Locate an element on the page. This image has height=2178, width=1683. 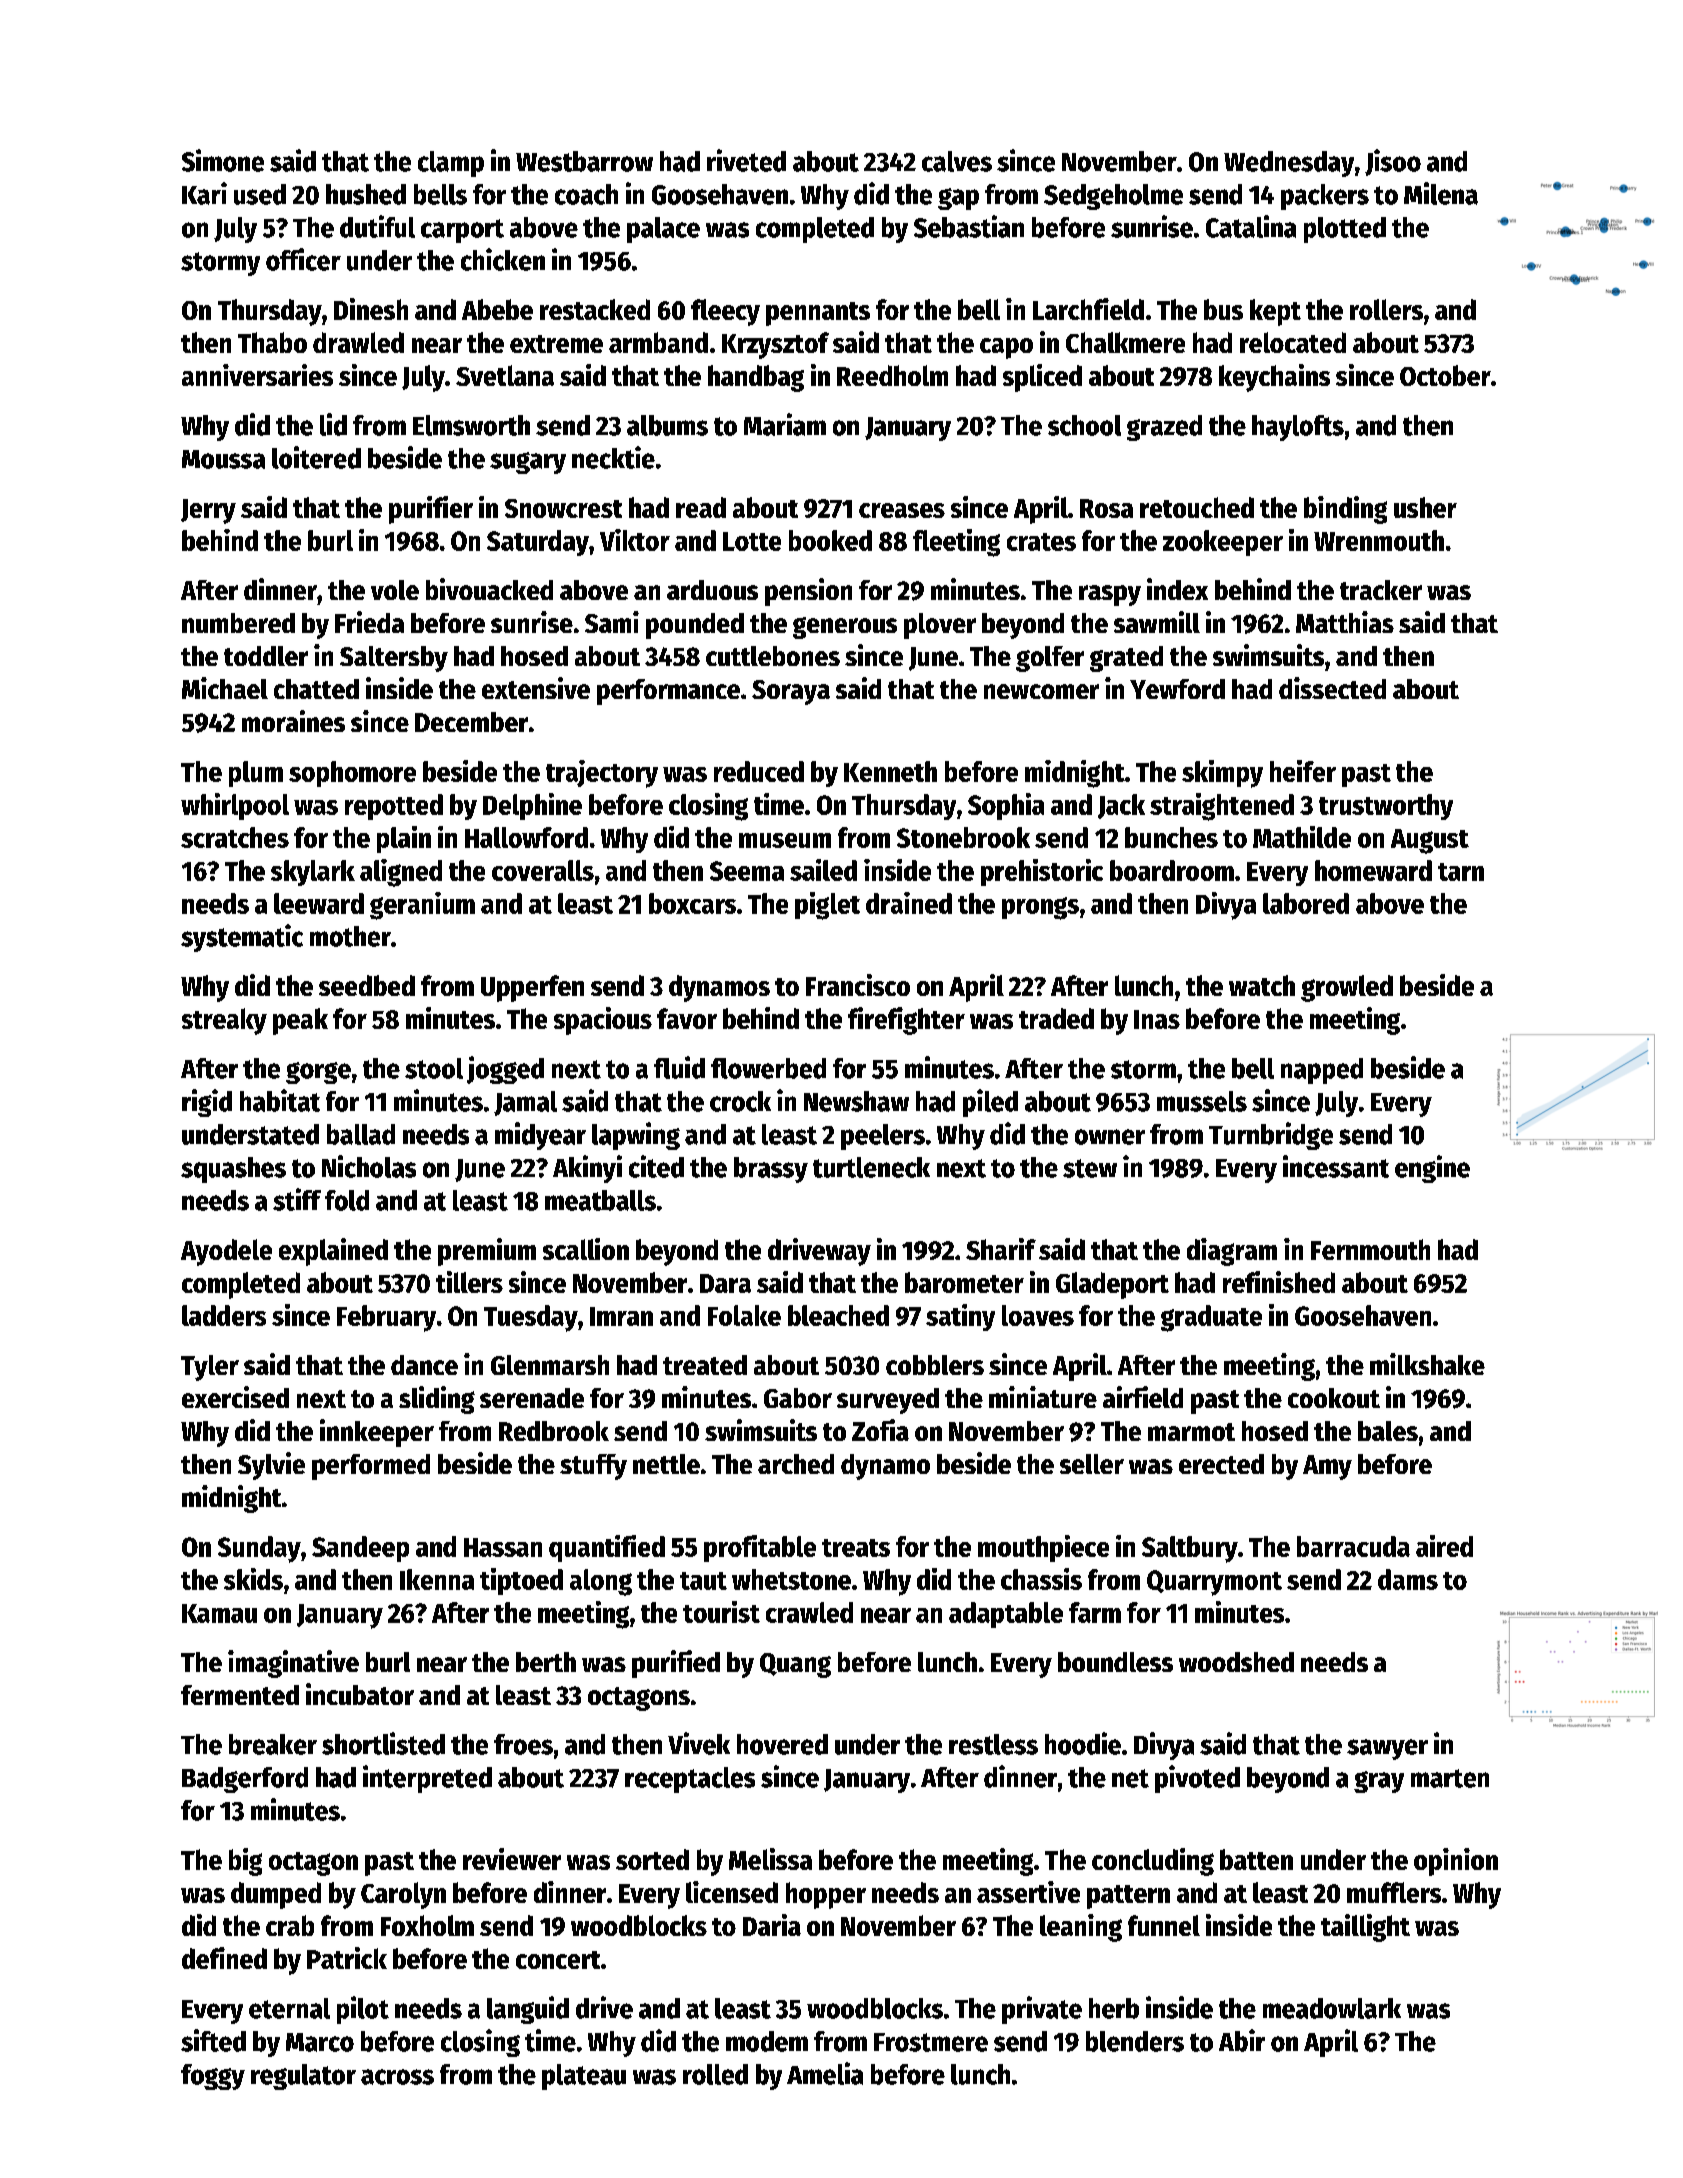
performance is located at coordinates (668, 692).
